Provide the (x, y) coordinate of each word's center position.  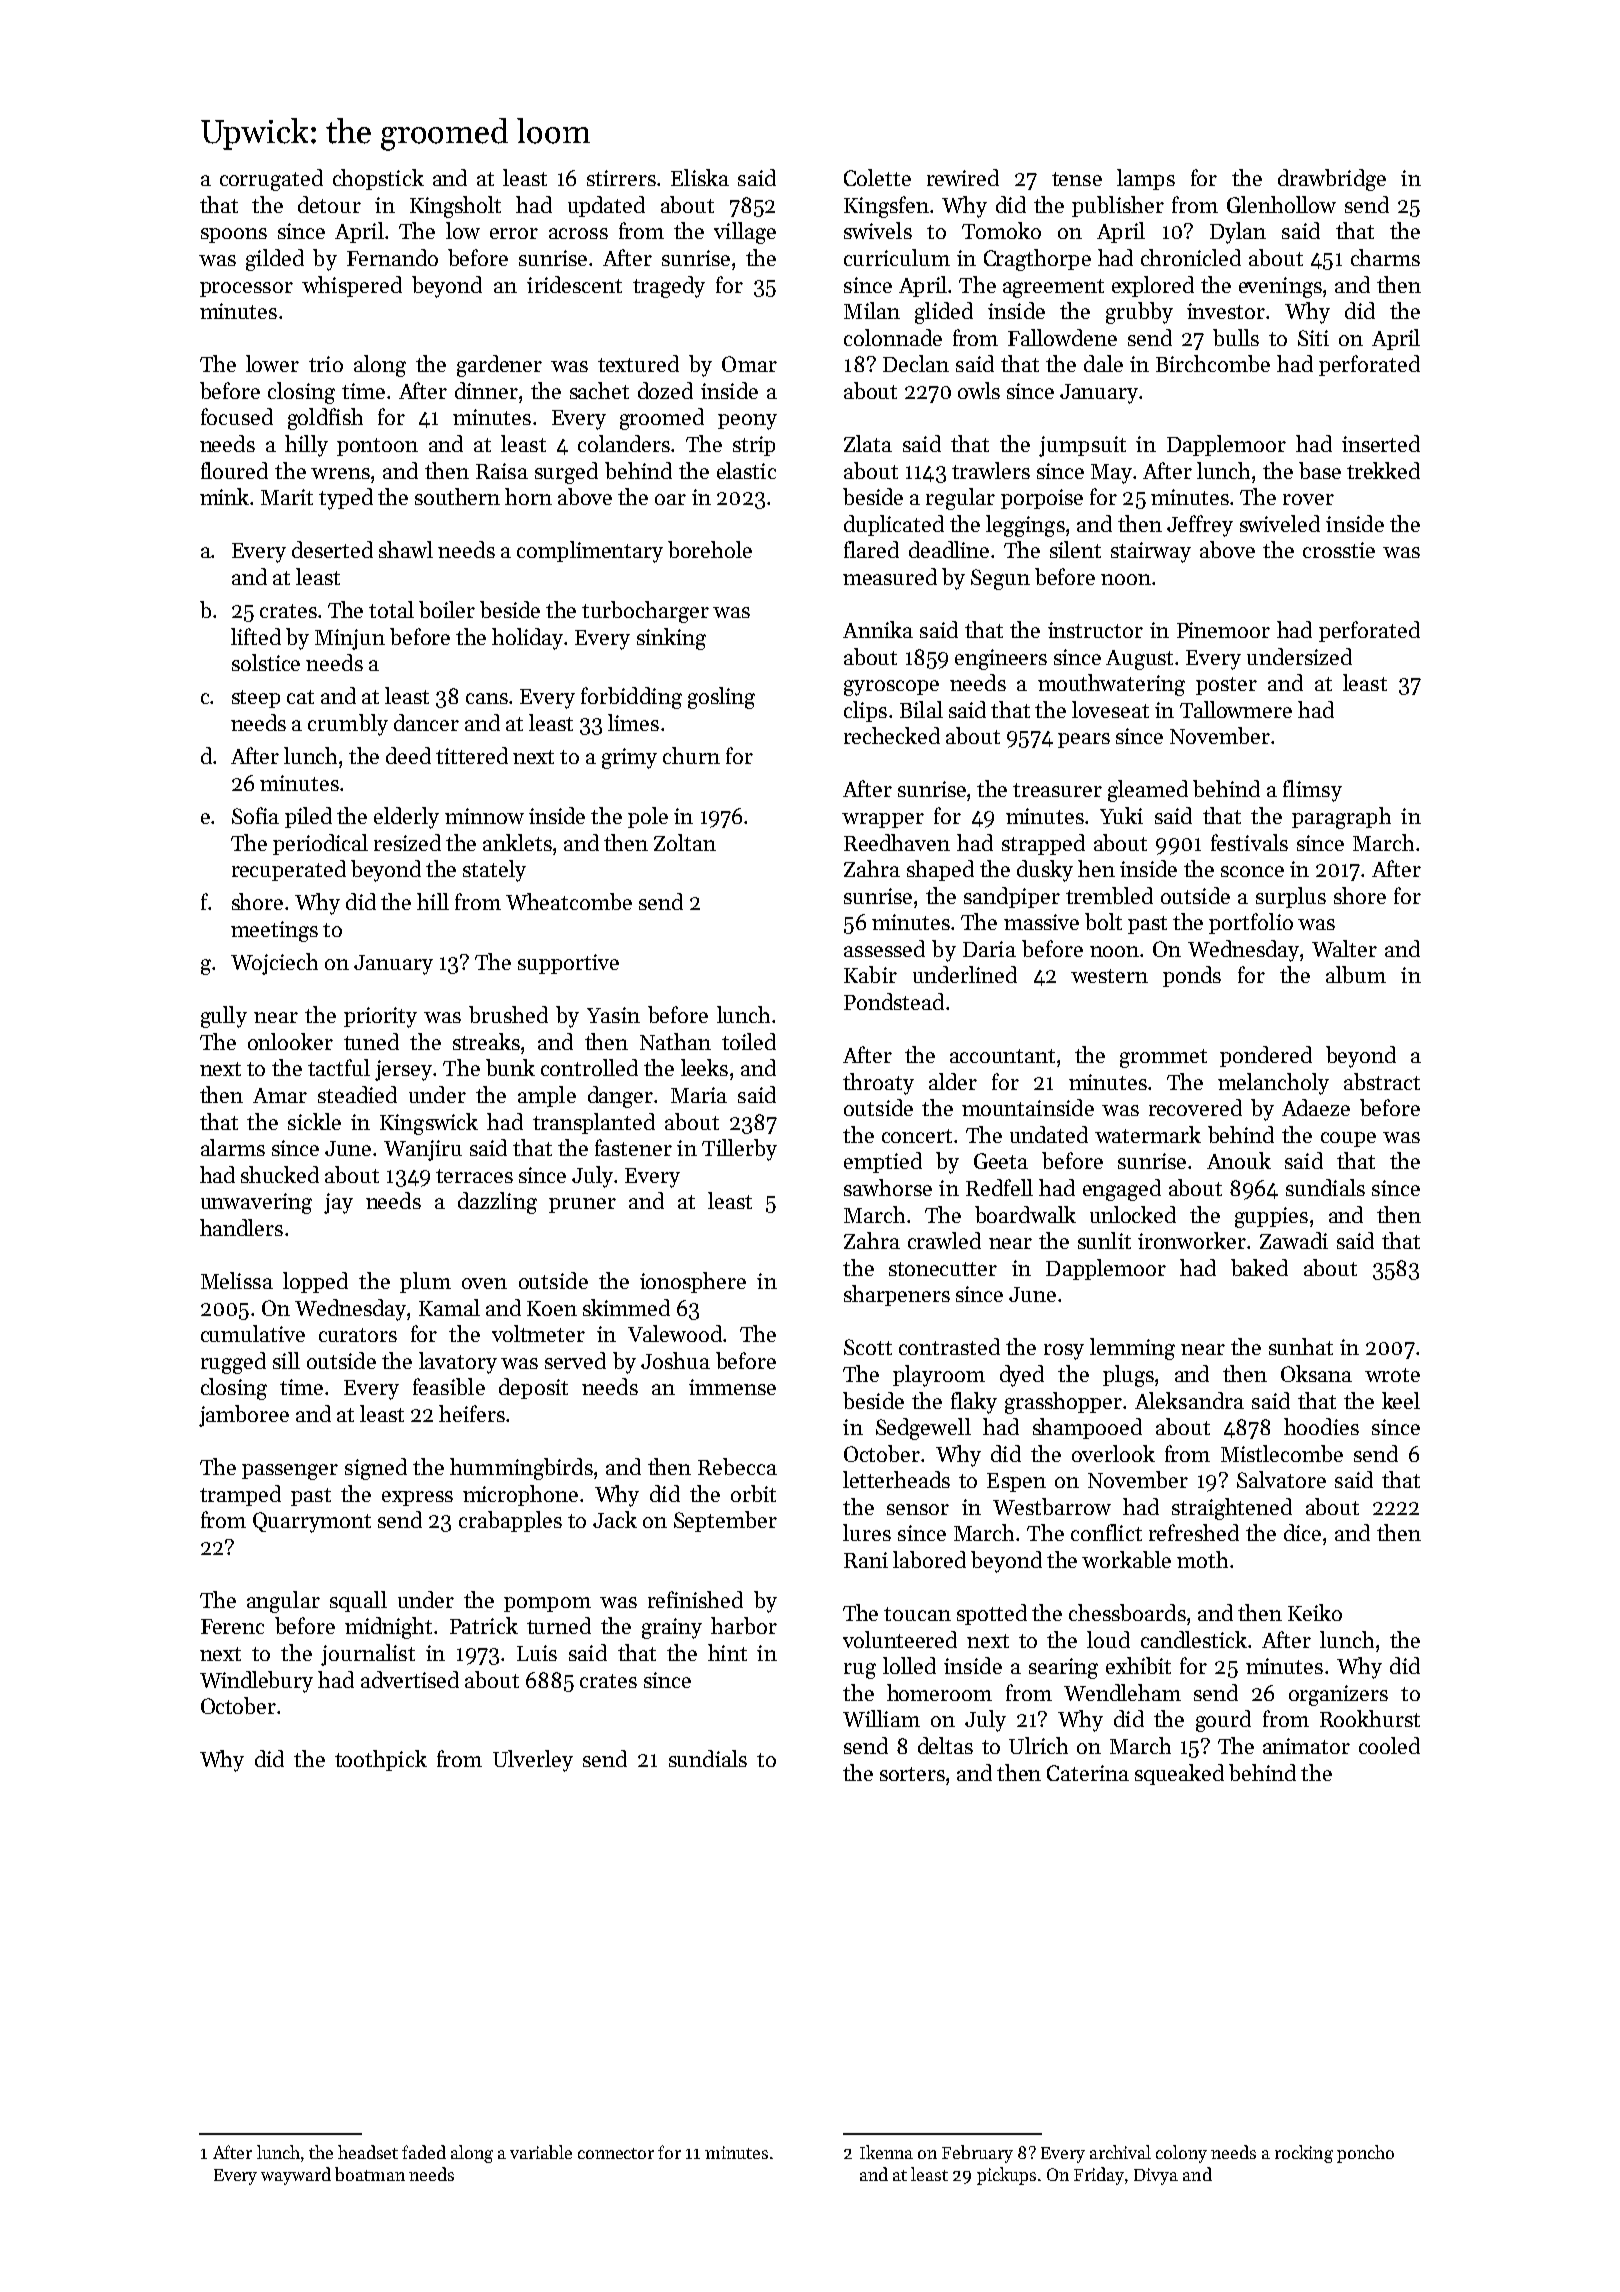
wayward (296, 2176)
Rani (866, 1560)
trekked (1383, 470)
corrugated (271, 180)
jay (338, 1203)
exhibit (1138, 1665)
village (745, 233)
